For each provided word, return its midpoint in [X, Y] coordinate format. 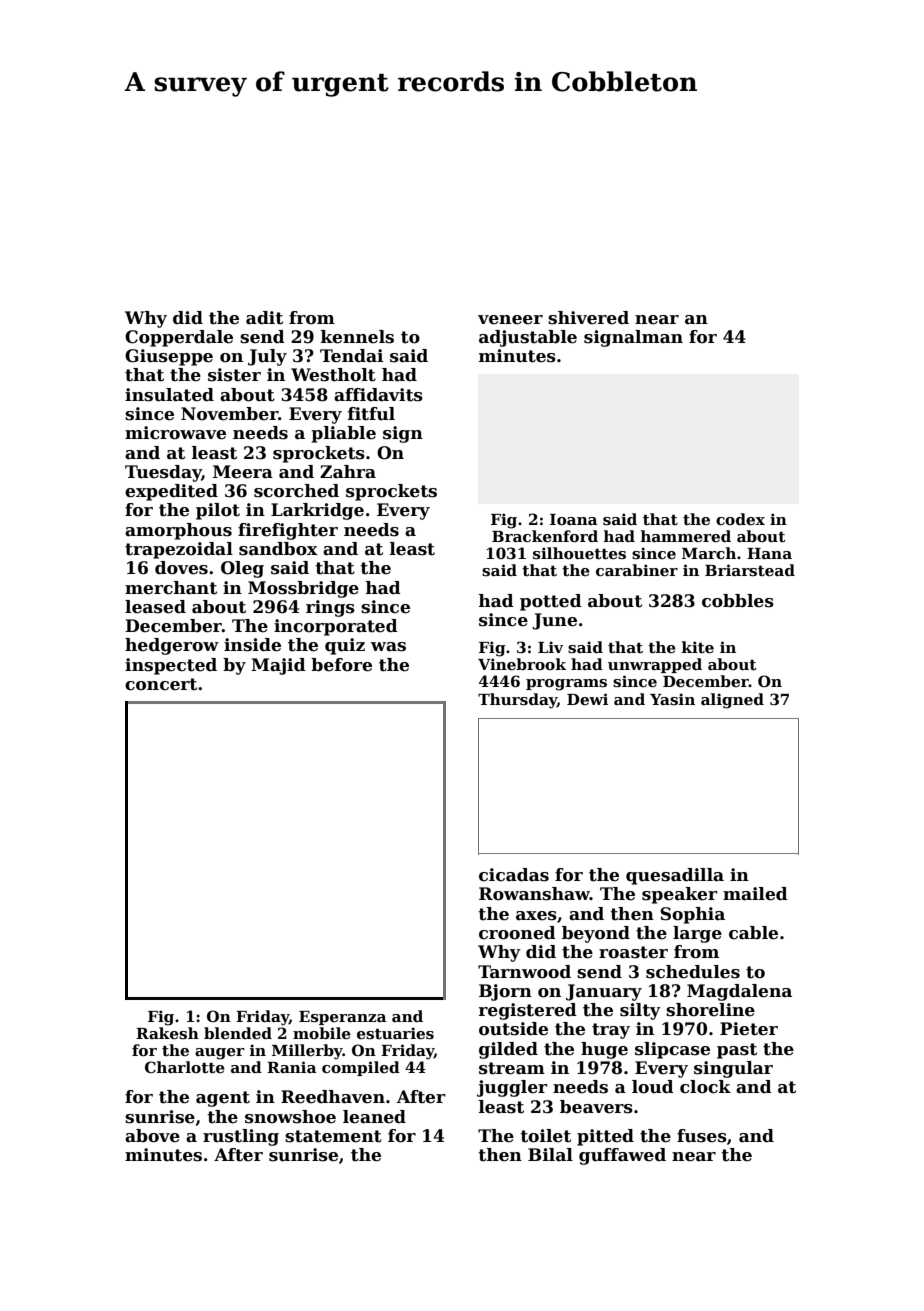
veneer [510, 320]
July [267, 357]
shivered [588, 318]
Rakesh [167, 1033]
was [388, 647]
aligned [732, 701]
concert [161, 684]
